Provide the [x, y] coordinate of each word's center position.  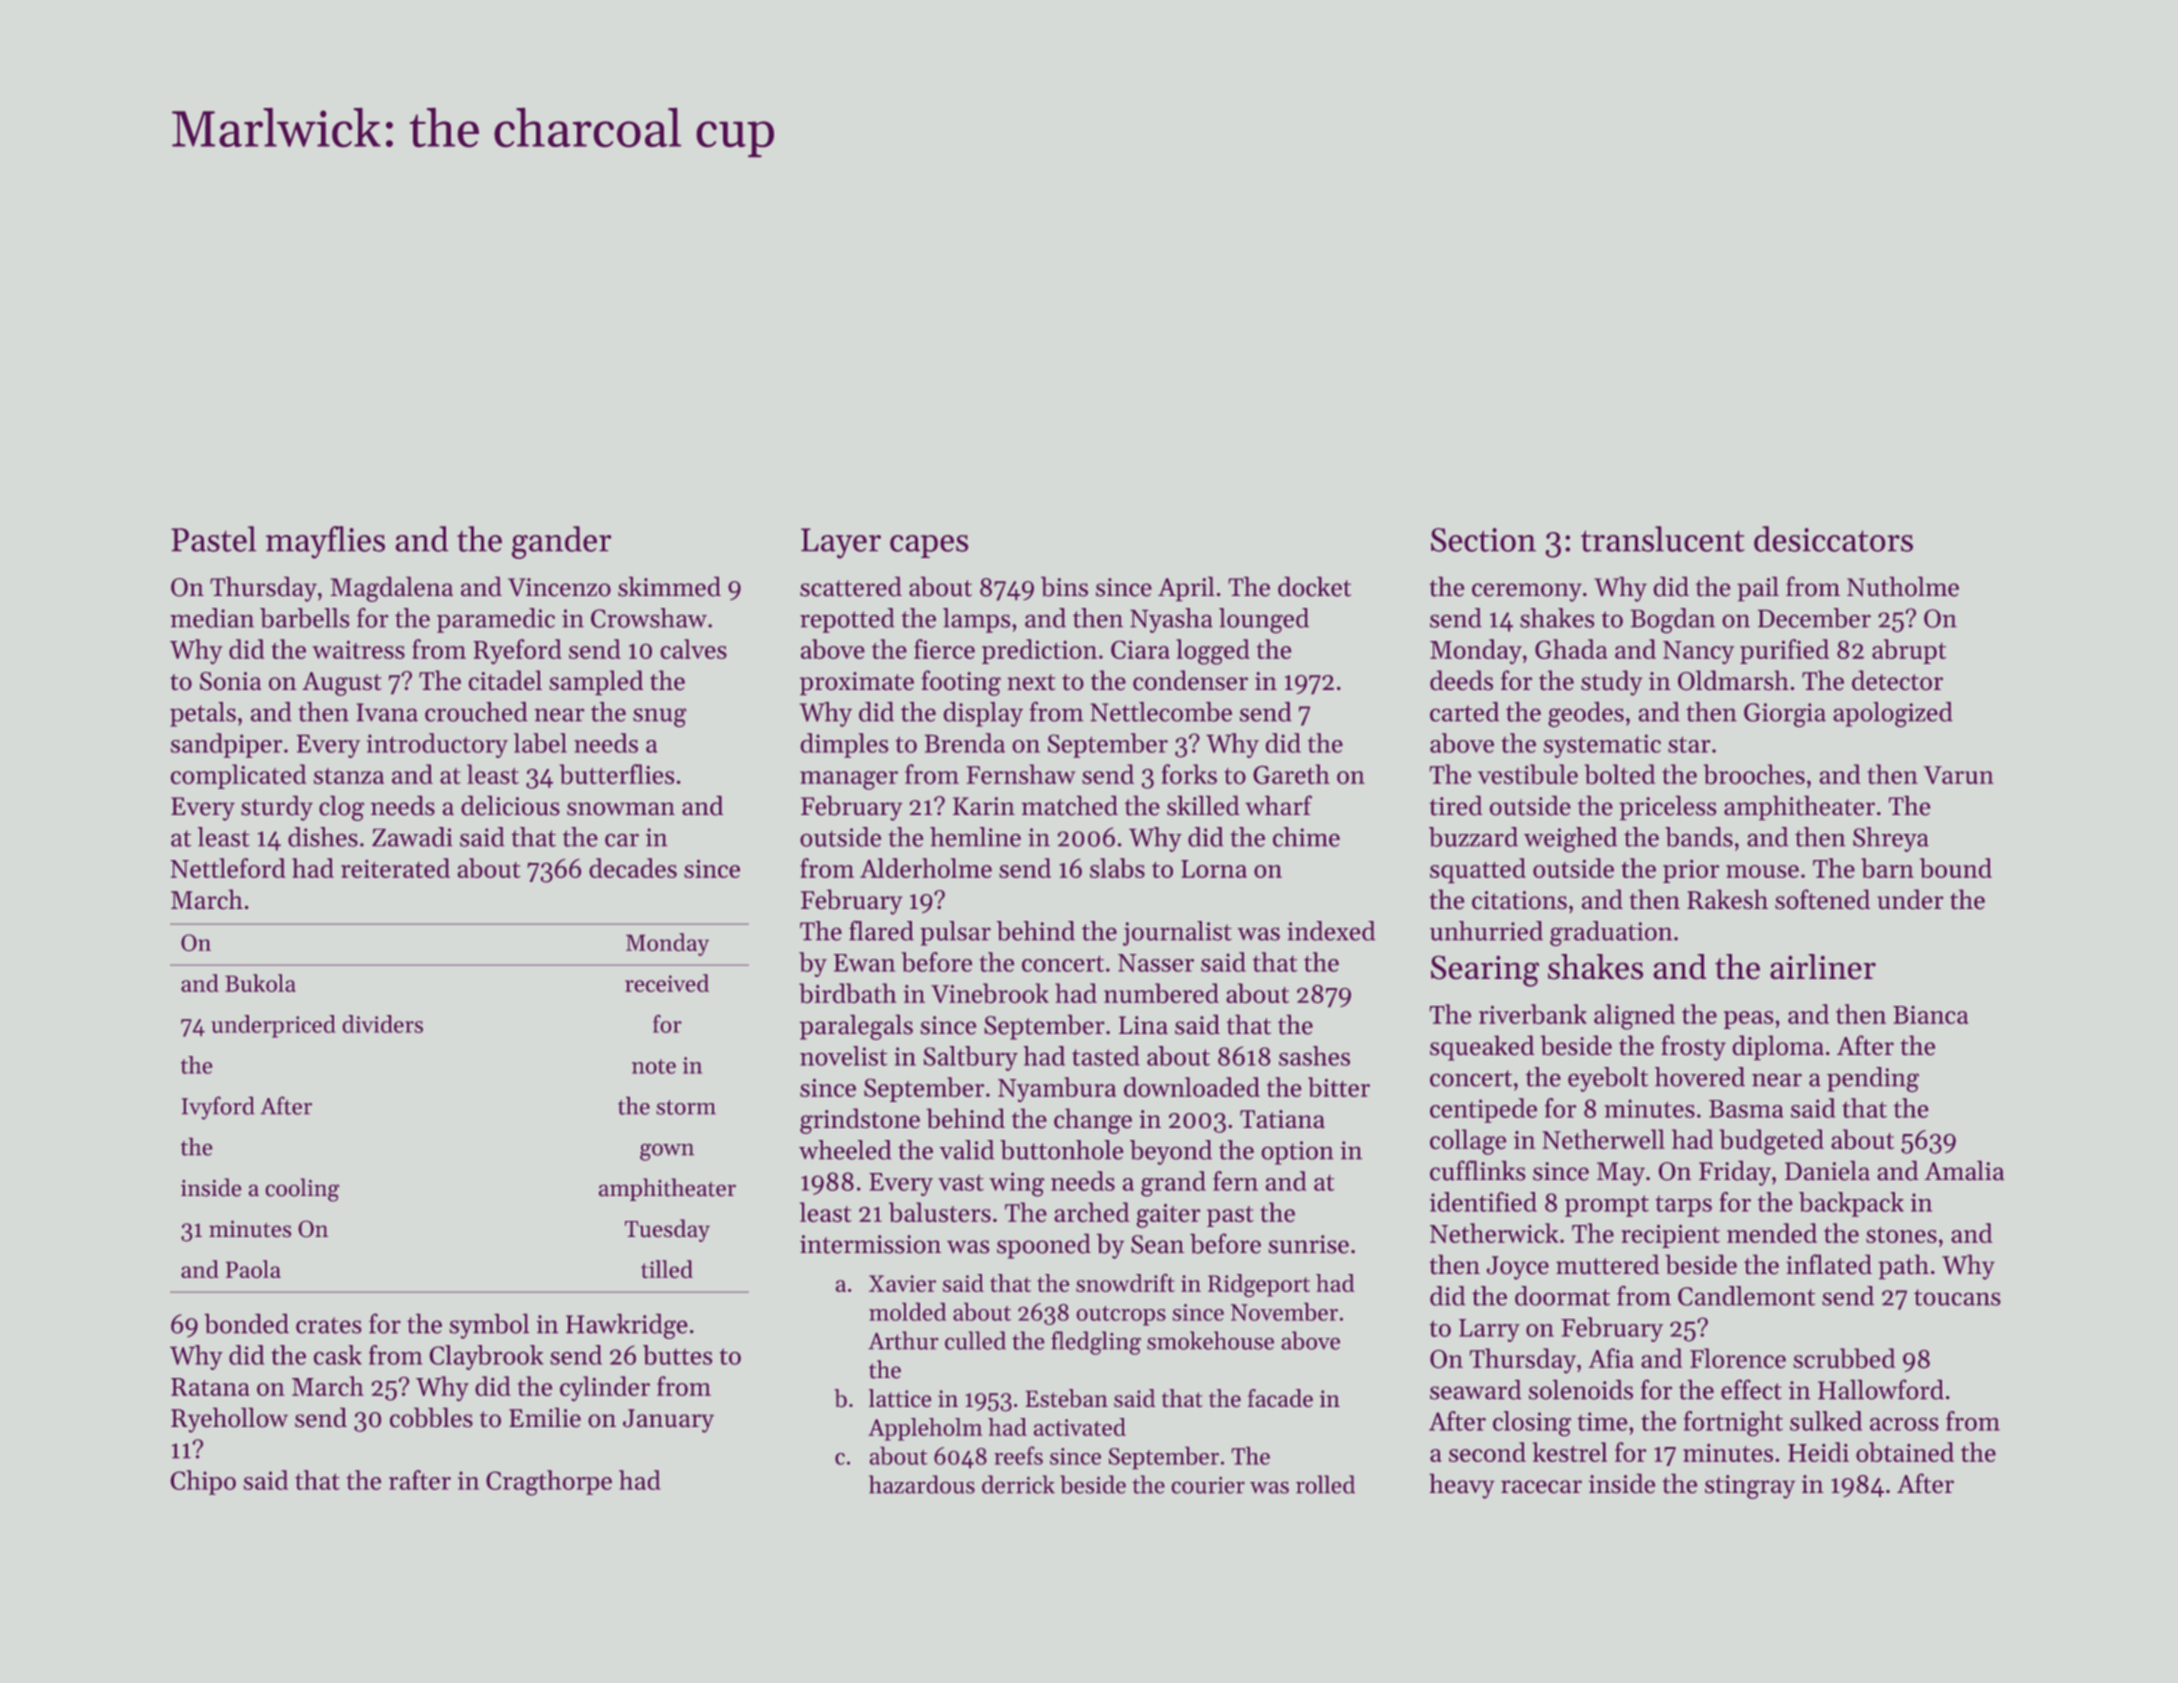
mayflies [325, 542]
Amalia [1964, 1170]
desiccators [1833, 539]
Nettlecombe [1161, 711]
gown [667, 1152]
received [667, 983]
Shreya [1891, 839]
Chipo [203, 1482]
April [1186, 589]
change [1093, 1121]
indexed [1331, 931]
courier [1208, 1485]
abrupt [1909, 651]
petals [203, 714]
